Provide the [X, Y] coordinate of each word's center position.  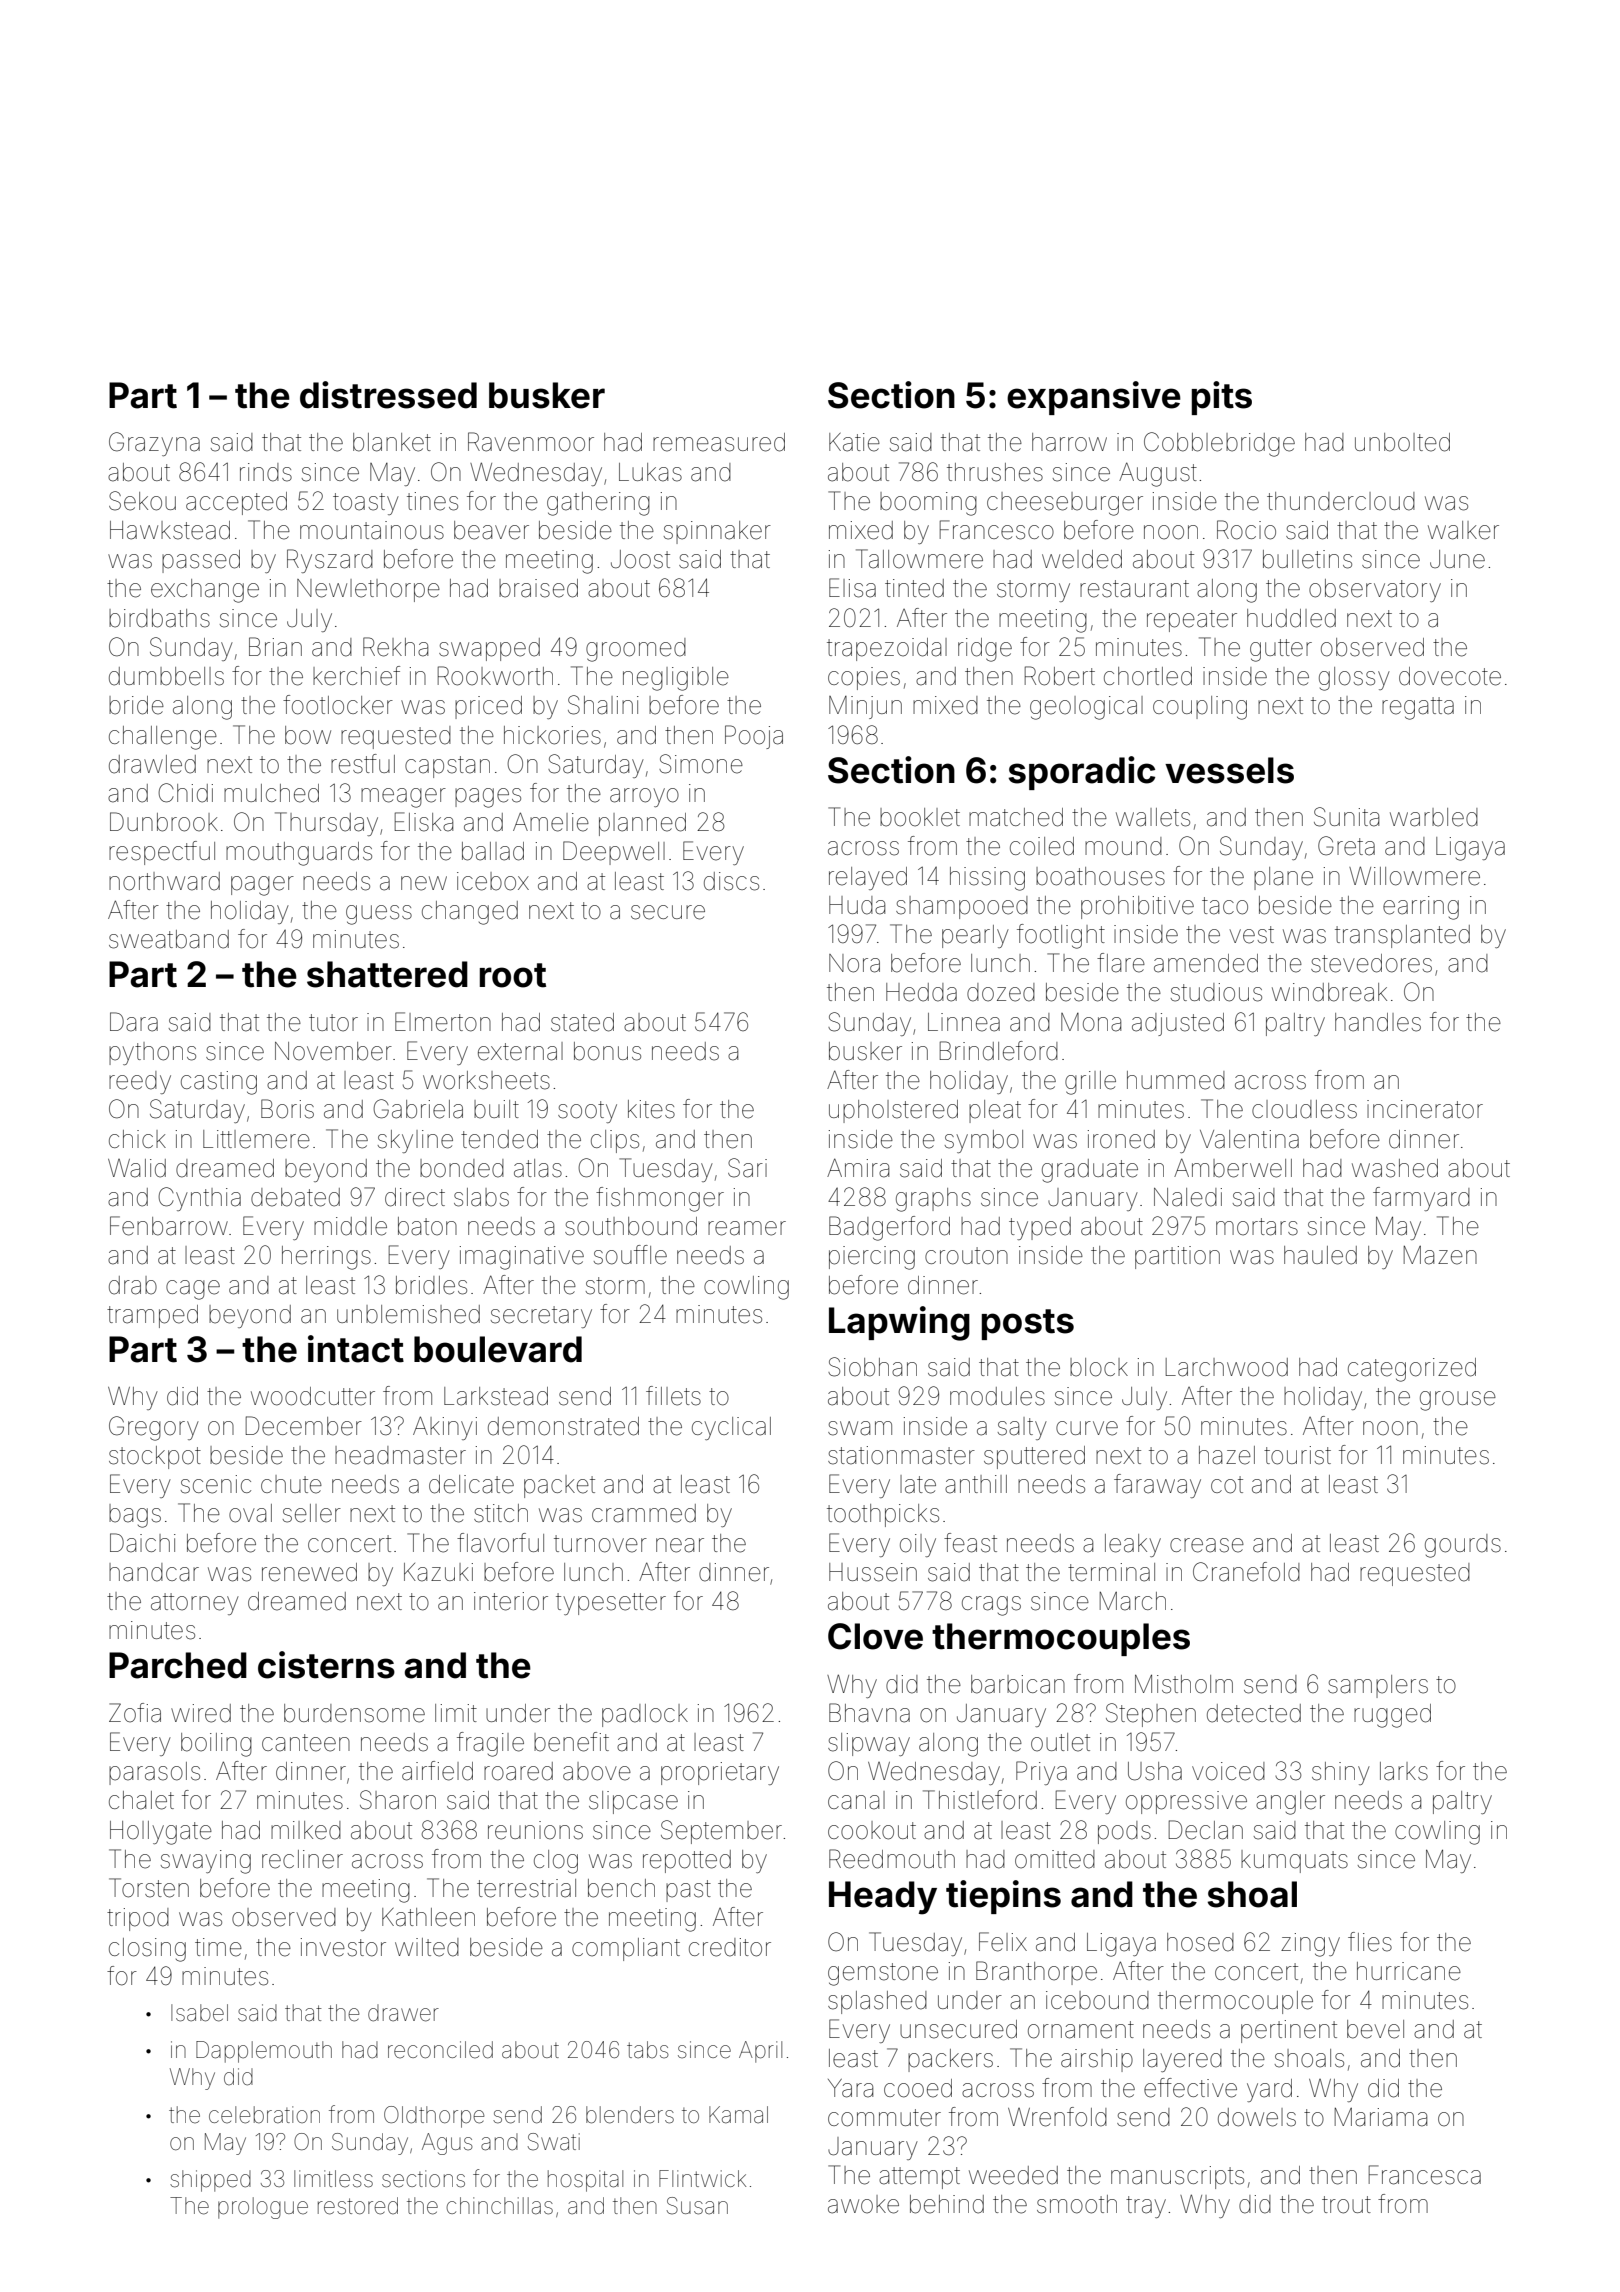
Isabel [199, 2013]
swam [860, 1428]
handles [1378, 1022]
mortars [1257, 1227]
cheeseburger [1065, 504]
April [760, 2052]
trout [1346, 2205]
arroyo [644, 797]
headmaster [400, 1455]
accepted [236, 503]
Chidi [185, 793]
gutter [1281, 650]
